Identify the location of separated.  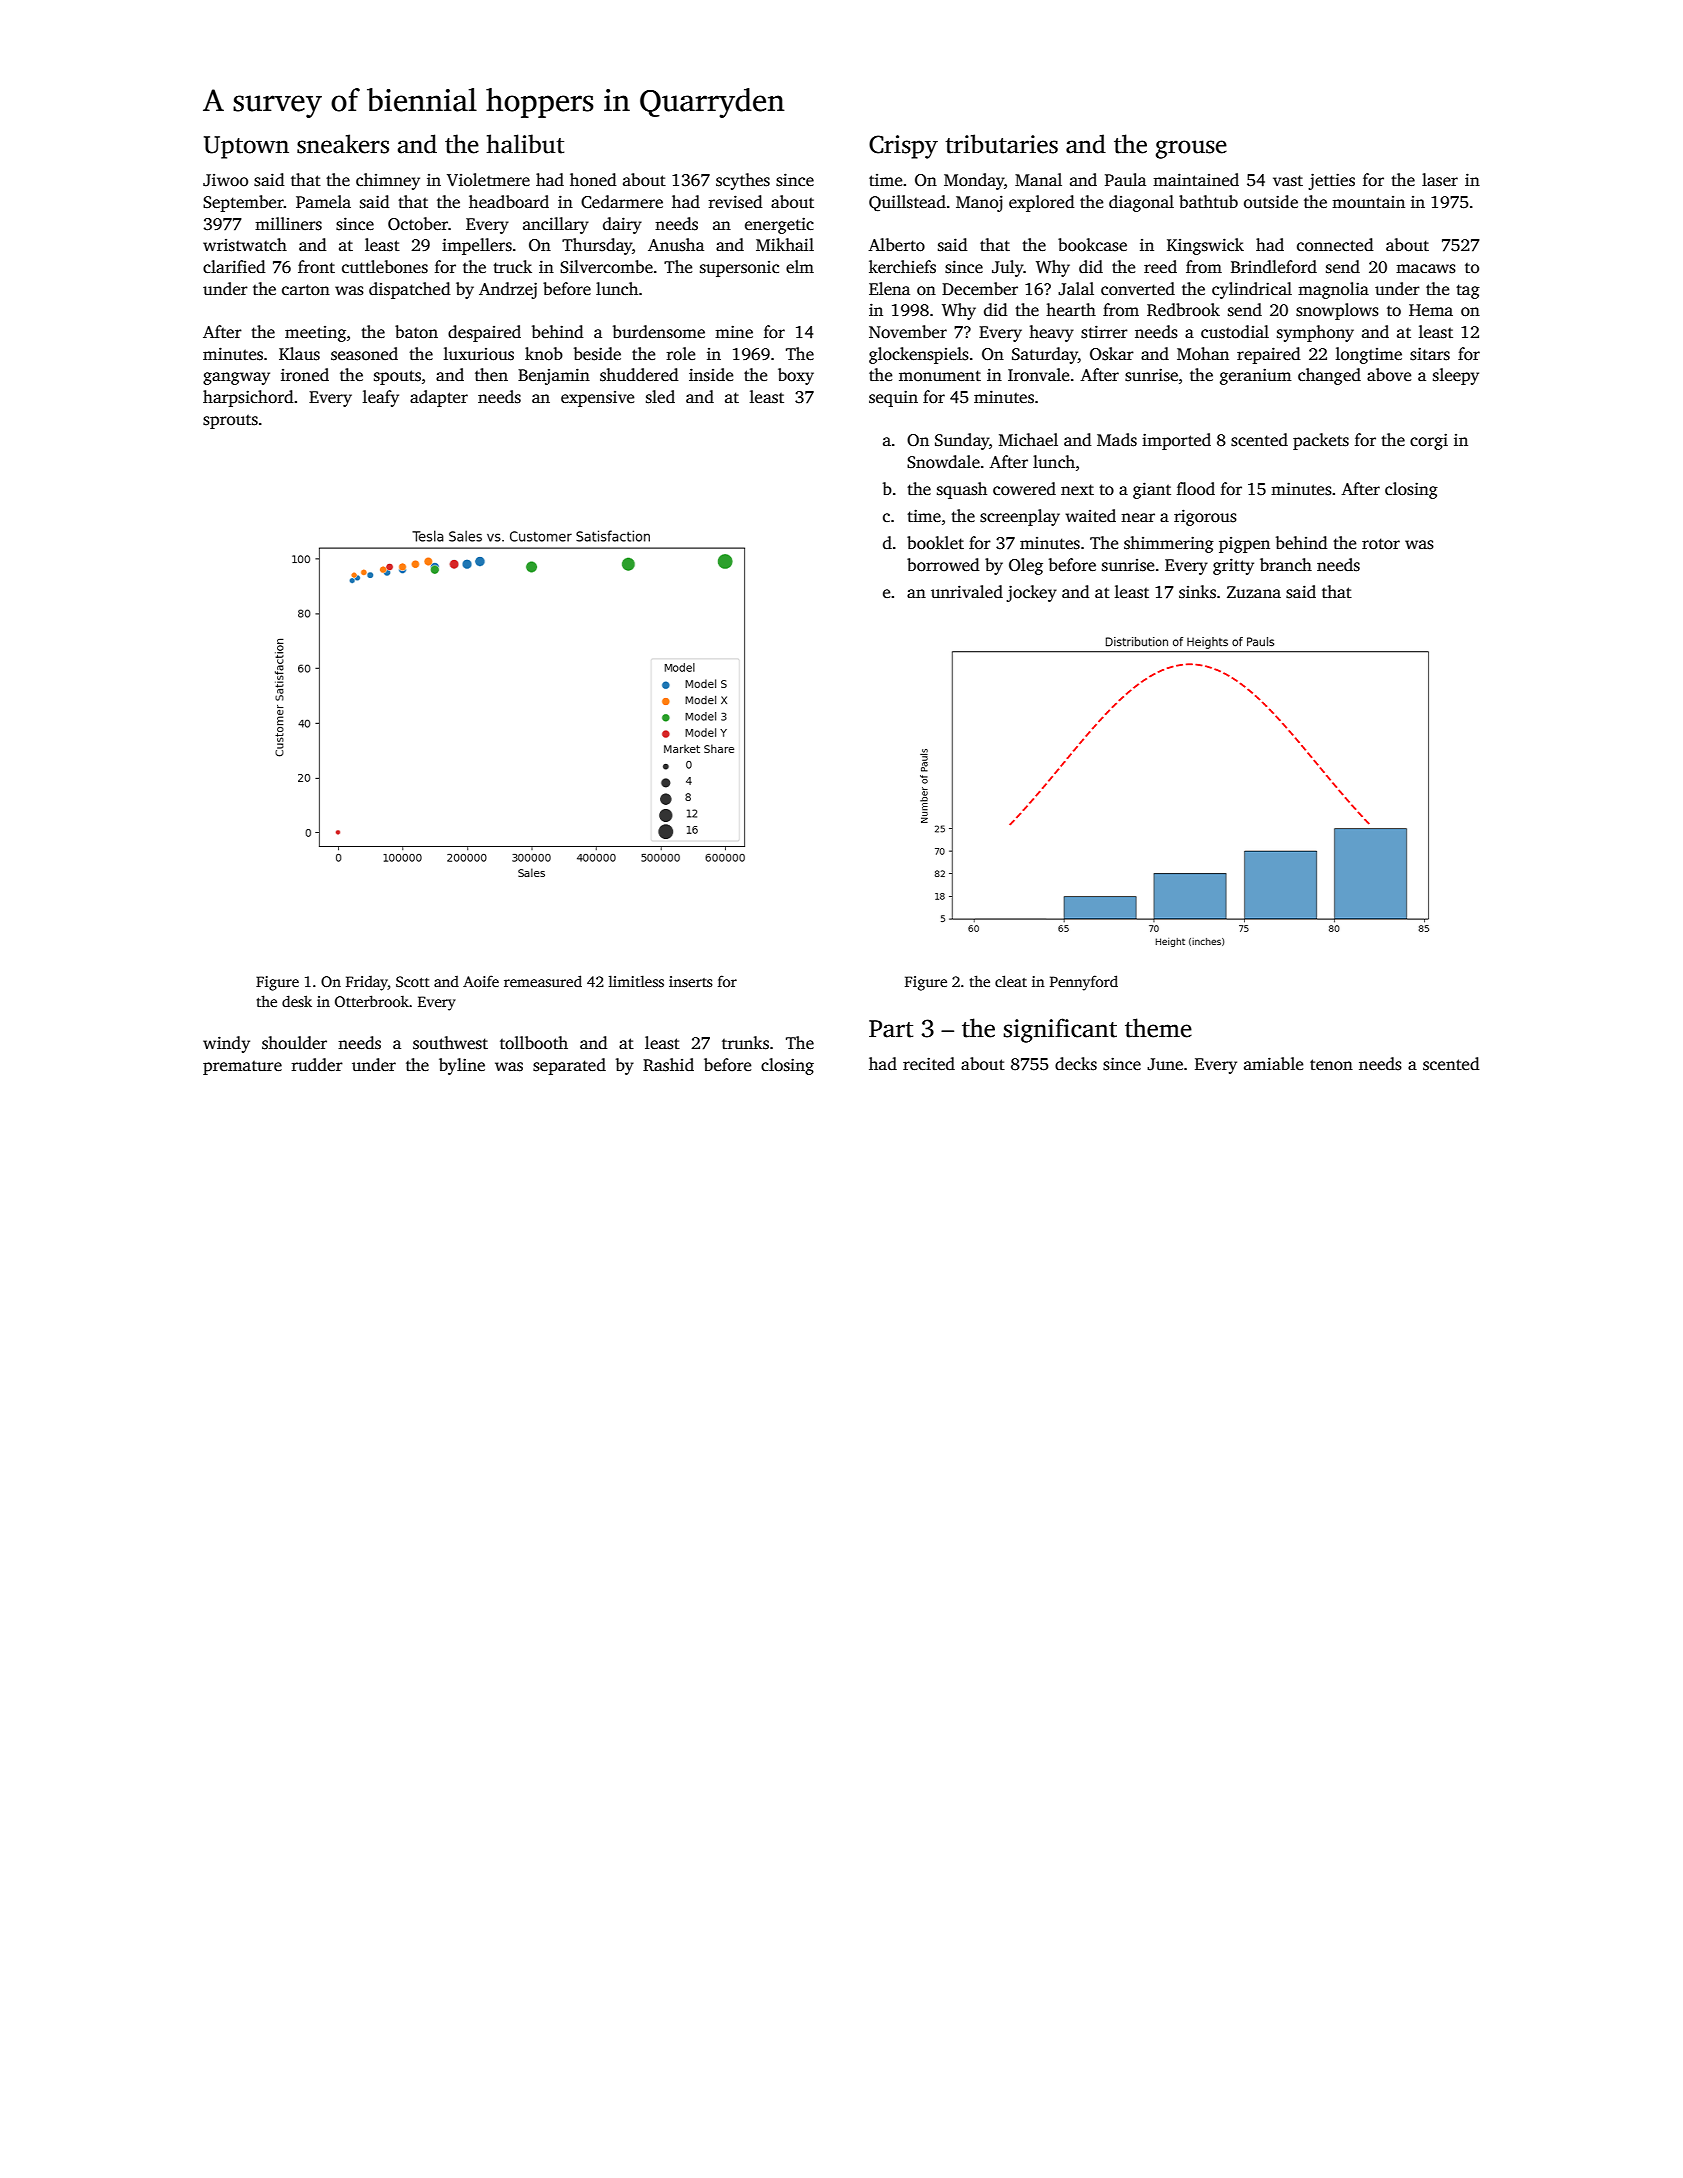
(569, 1066).
